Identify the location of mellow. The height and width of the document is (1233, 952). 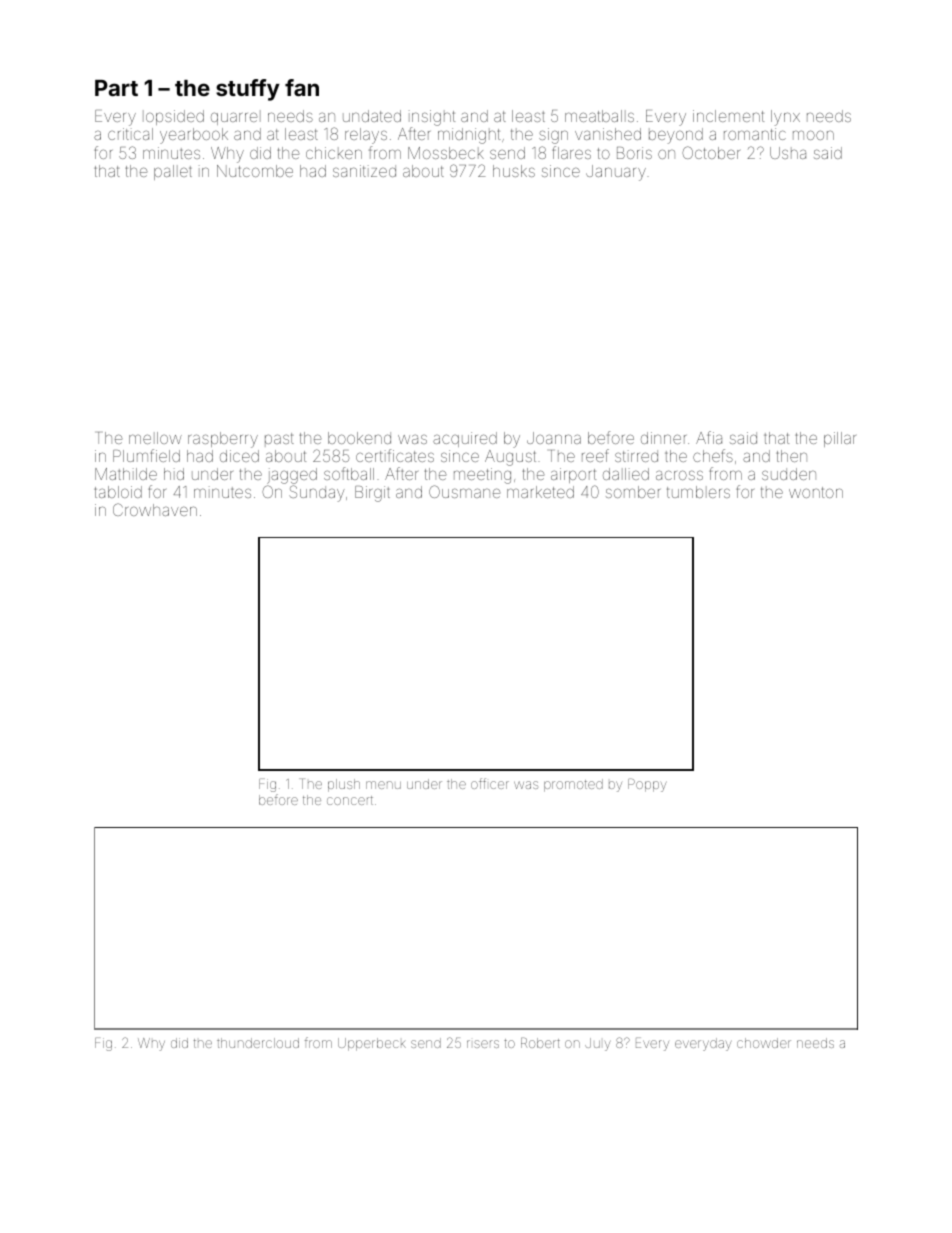
(155, 438).
